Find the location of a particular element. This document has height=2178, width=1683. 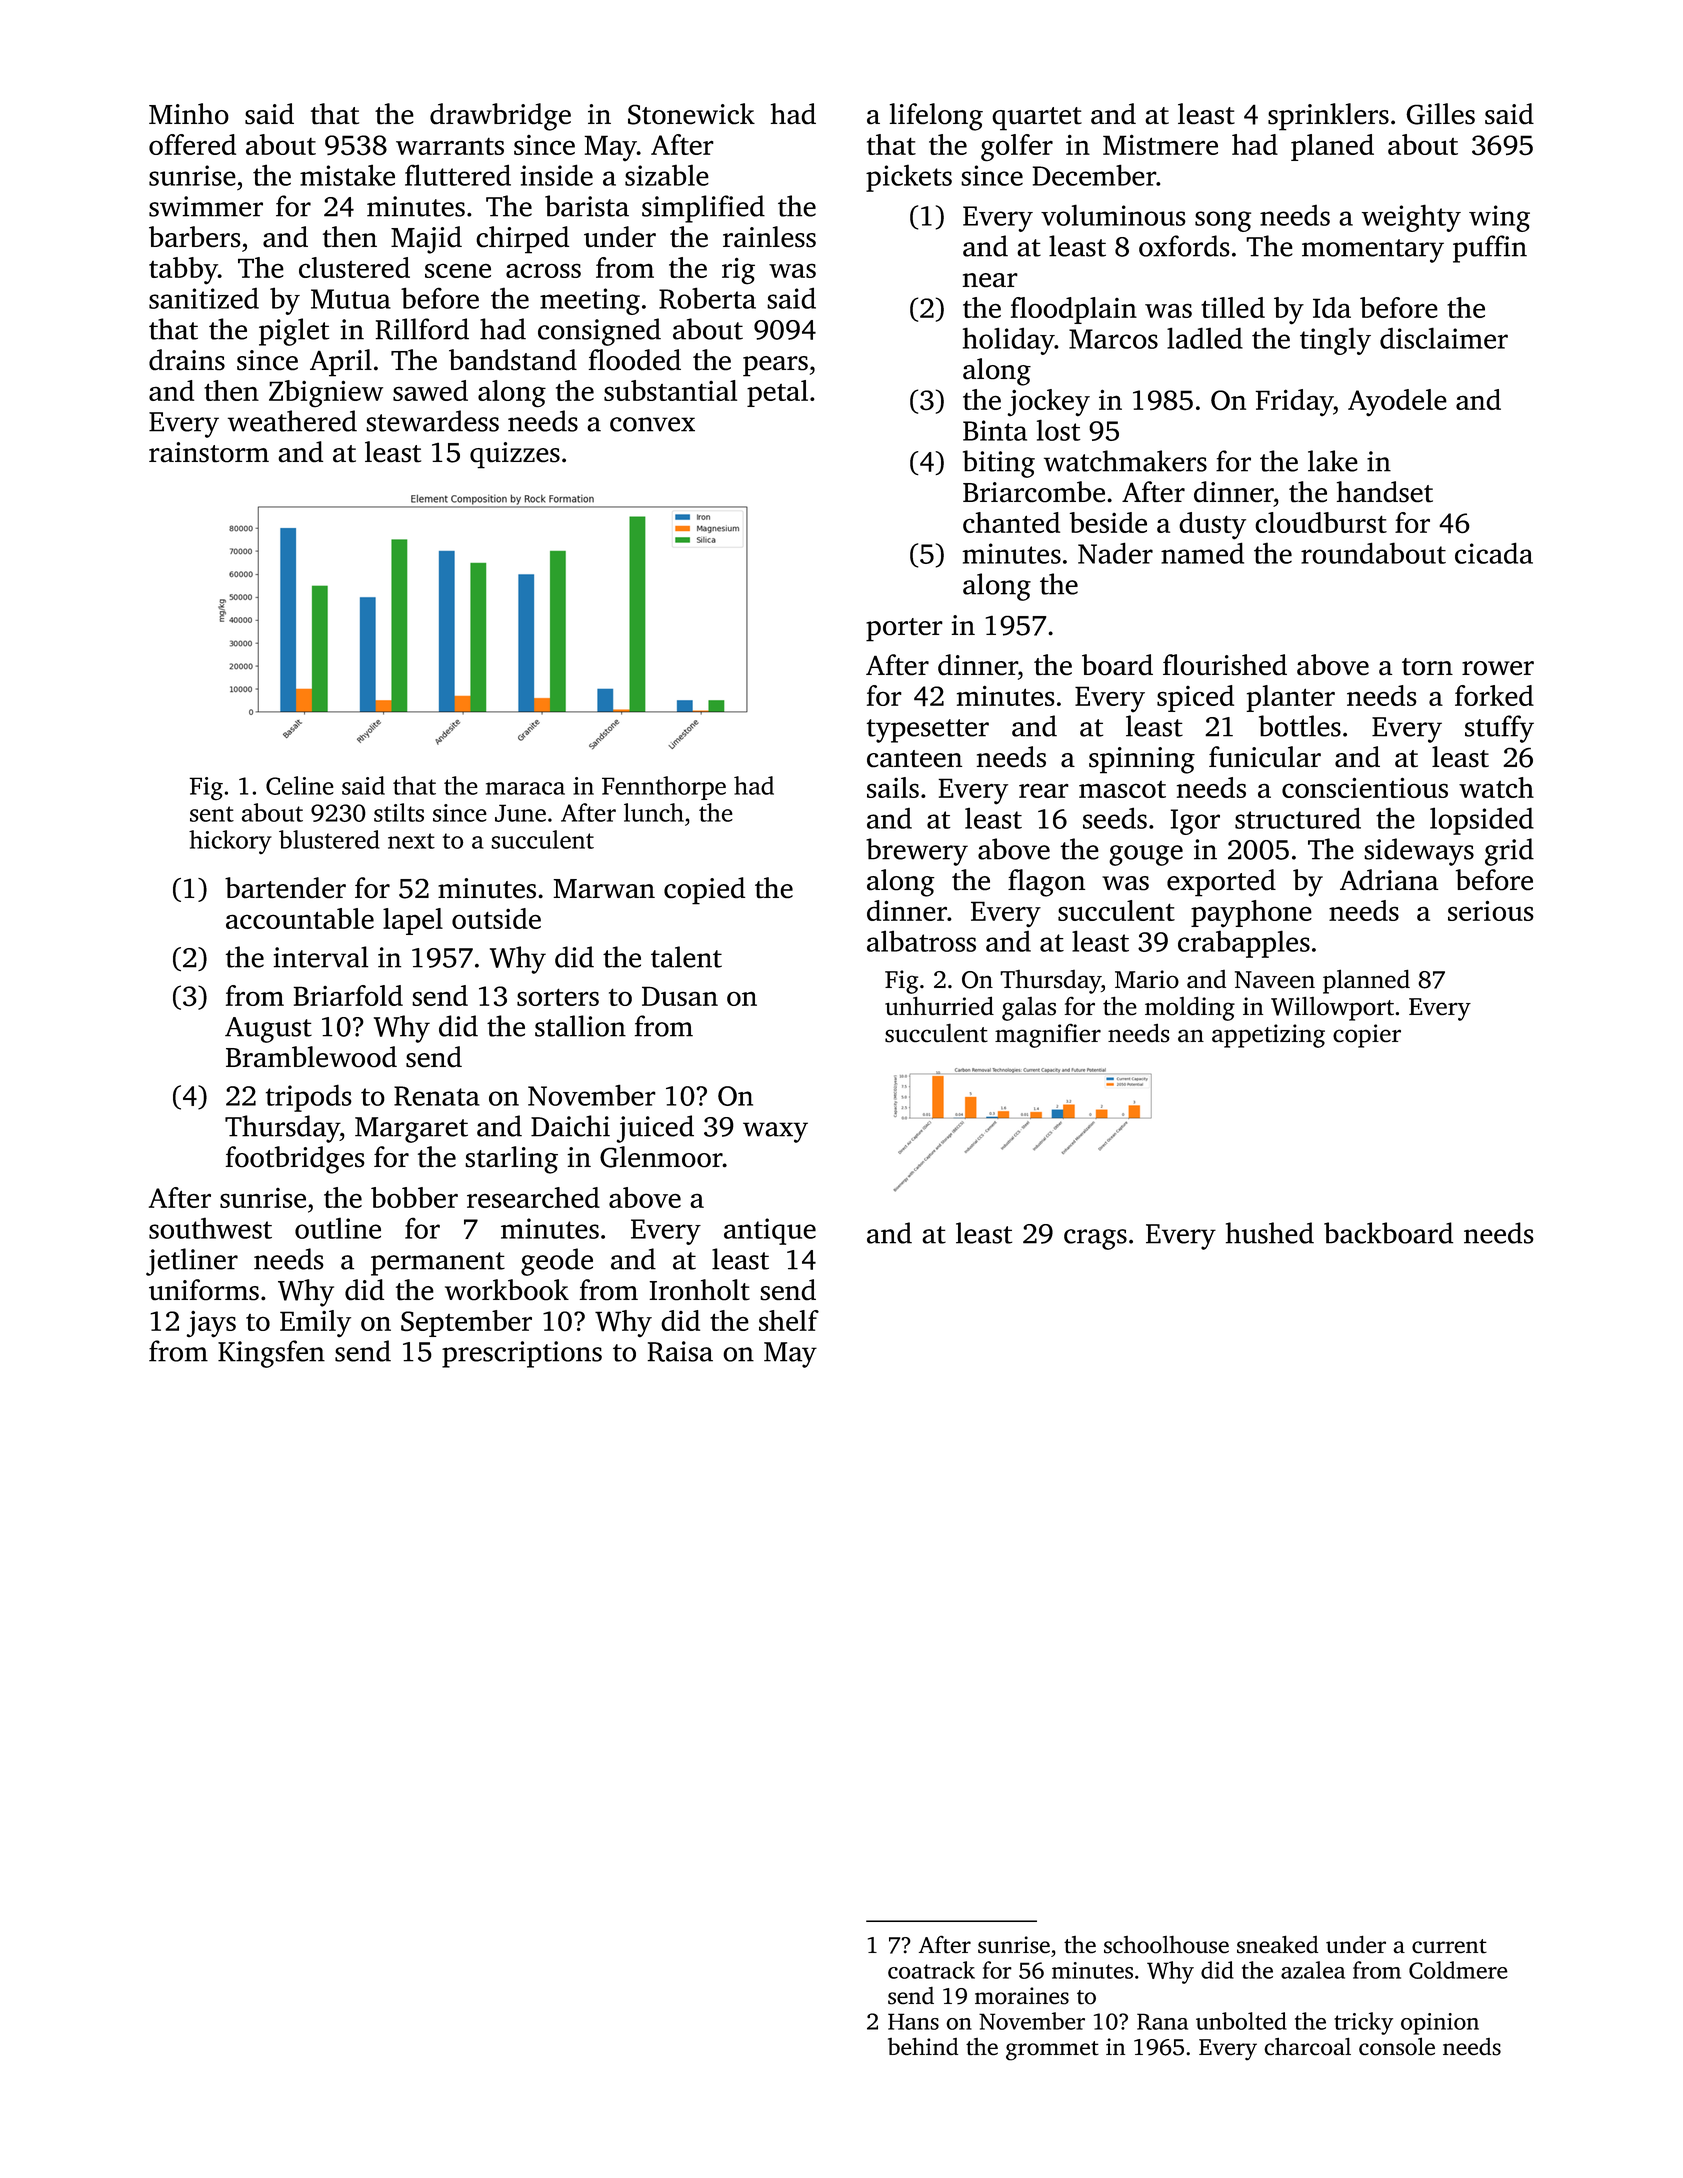

named is located at coordinates (1202, 553).
